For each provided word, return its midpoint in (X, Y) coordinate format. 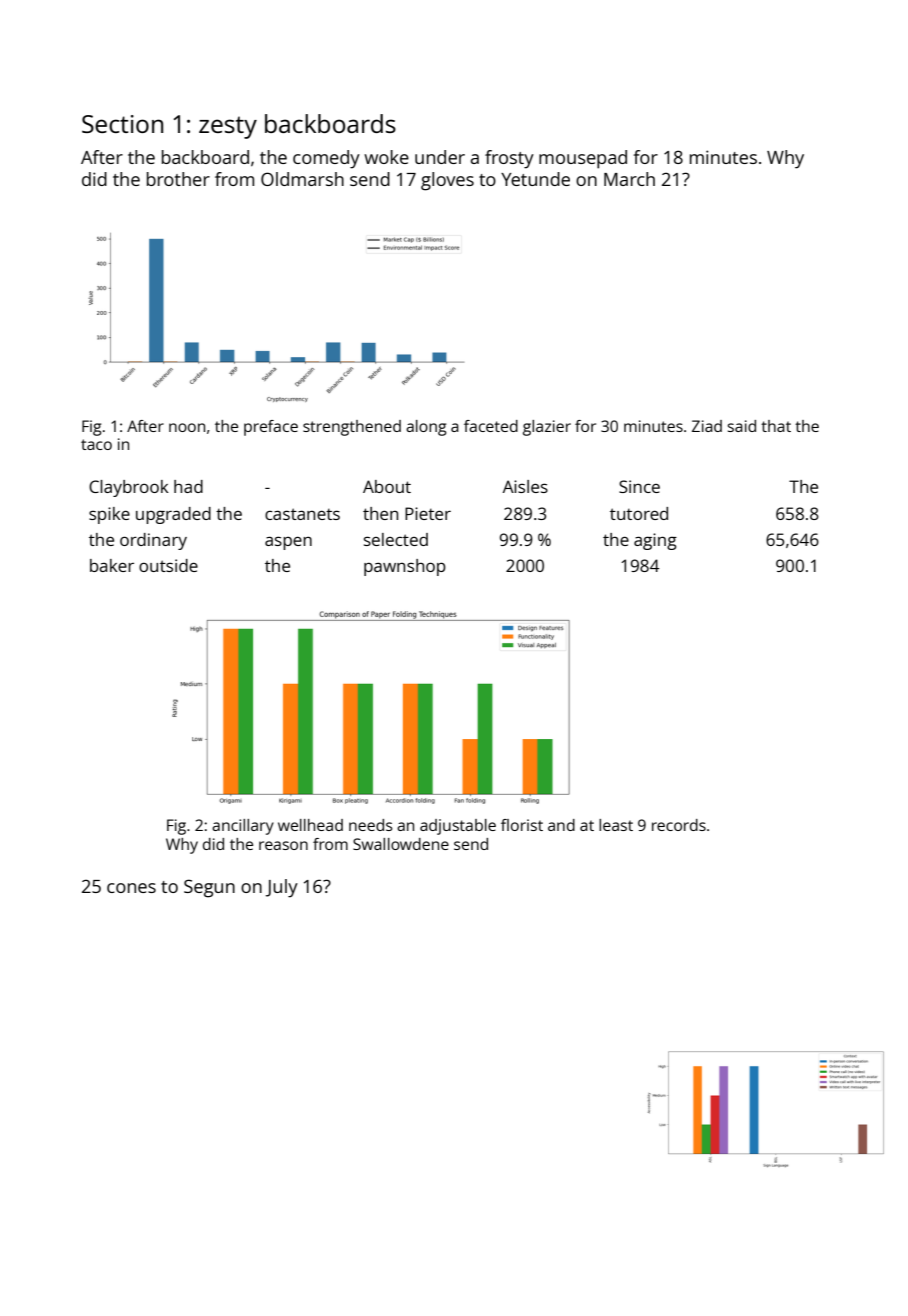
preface (271, 428)
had (188, 486)
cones (131, 888)
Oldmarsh (302, 179)
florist (522, 825)
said (741, 426)
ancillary (243, 827)
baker (112, 565)
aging (655, 541)
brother (178, 179)
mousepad (583, 159)
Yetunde (535, 179)
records (679, 825)
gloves (447, 181)
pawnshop (405, 567)
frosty (509, 159)
